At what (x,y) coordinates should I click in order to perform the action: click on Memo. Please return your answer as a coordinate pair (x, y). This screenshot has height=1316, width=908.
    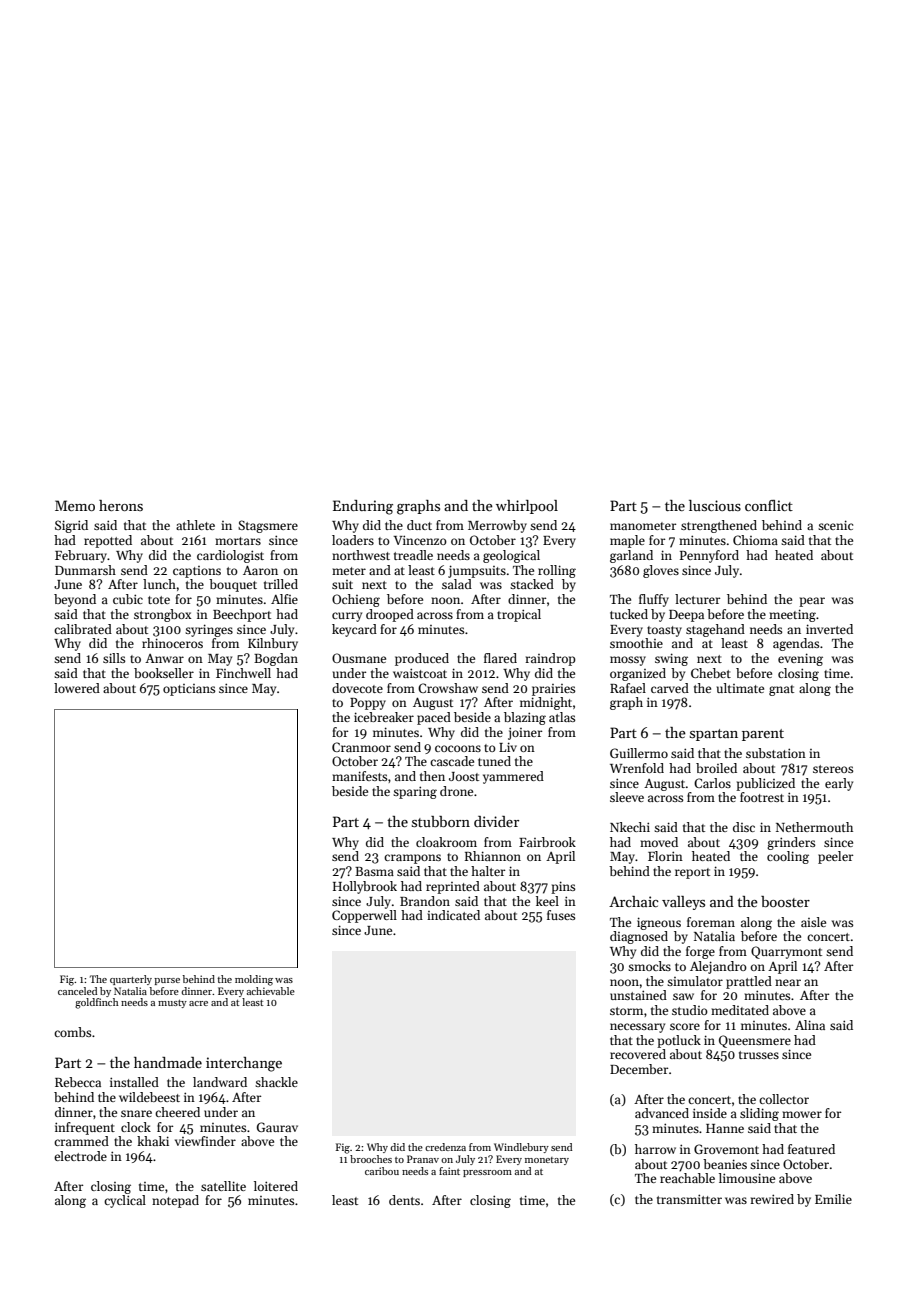
    Looking at the image, I should click on (75, 505).
